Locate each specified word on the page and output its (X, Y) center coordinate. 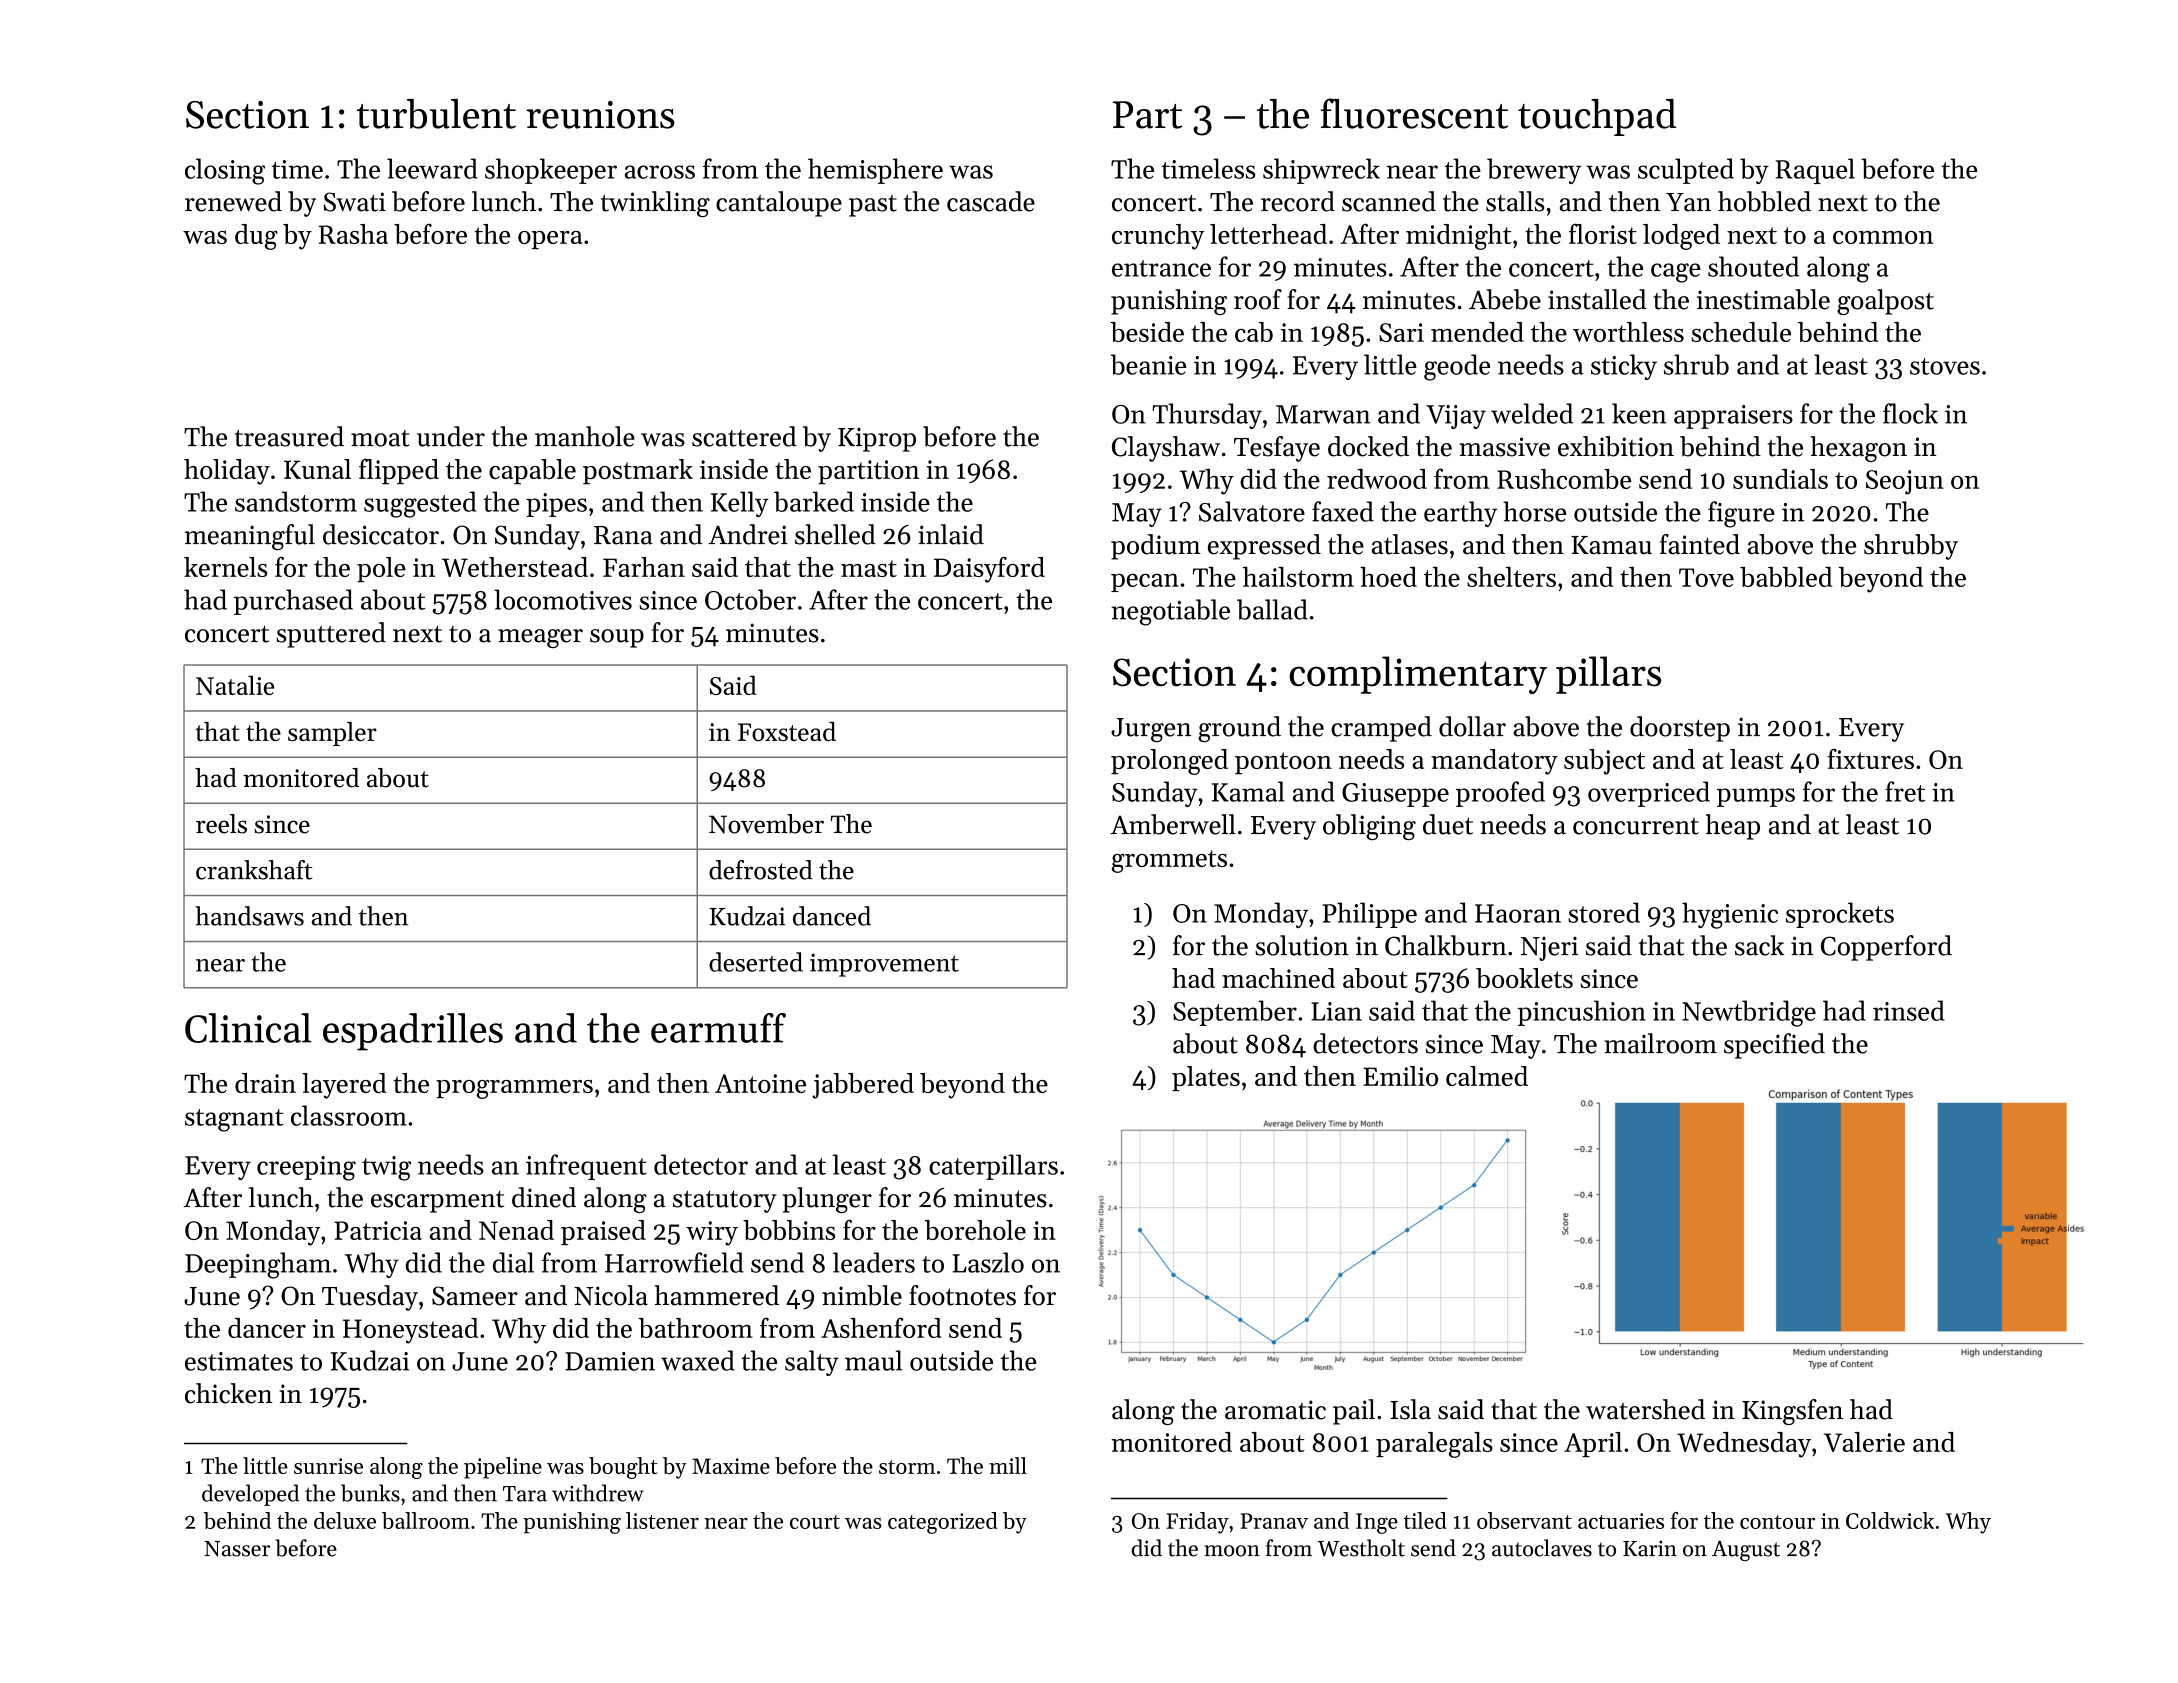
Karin (1650, 1548)
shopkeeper (551, 171)
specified (1774, 1046)
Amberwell (1173, 824)
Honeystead (410, 1331)
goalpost (1885, 302)
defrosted (761, 870)
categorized (943, 1523)
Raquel (1815, 171)
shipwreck (1321, 171)
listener (662, 1520)
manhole (585, 436)
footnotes (962, 1295)
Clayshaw (1166, 449)
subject (1604, 762)
